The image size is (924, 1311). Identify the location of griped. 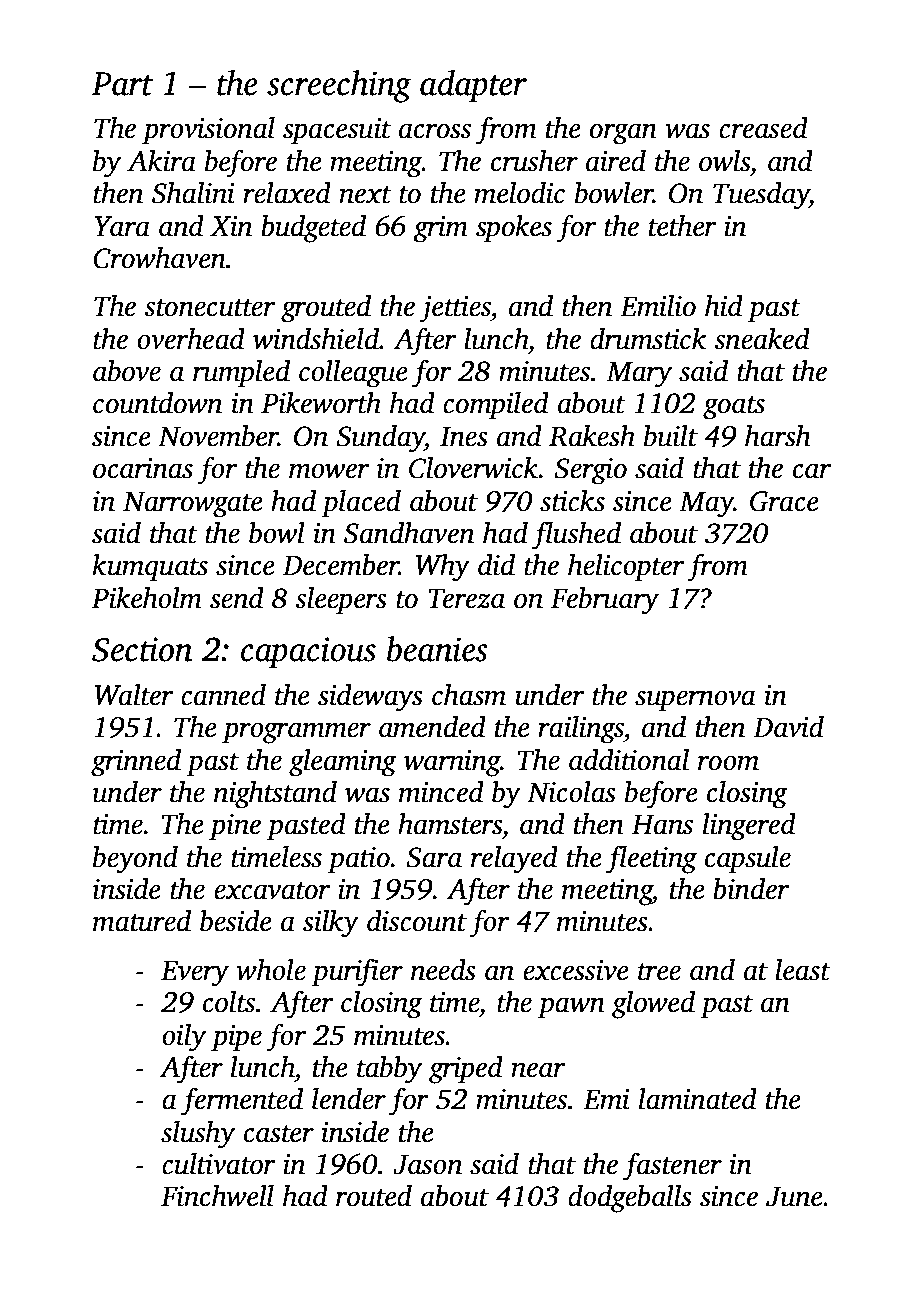
(466, 1069).
